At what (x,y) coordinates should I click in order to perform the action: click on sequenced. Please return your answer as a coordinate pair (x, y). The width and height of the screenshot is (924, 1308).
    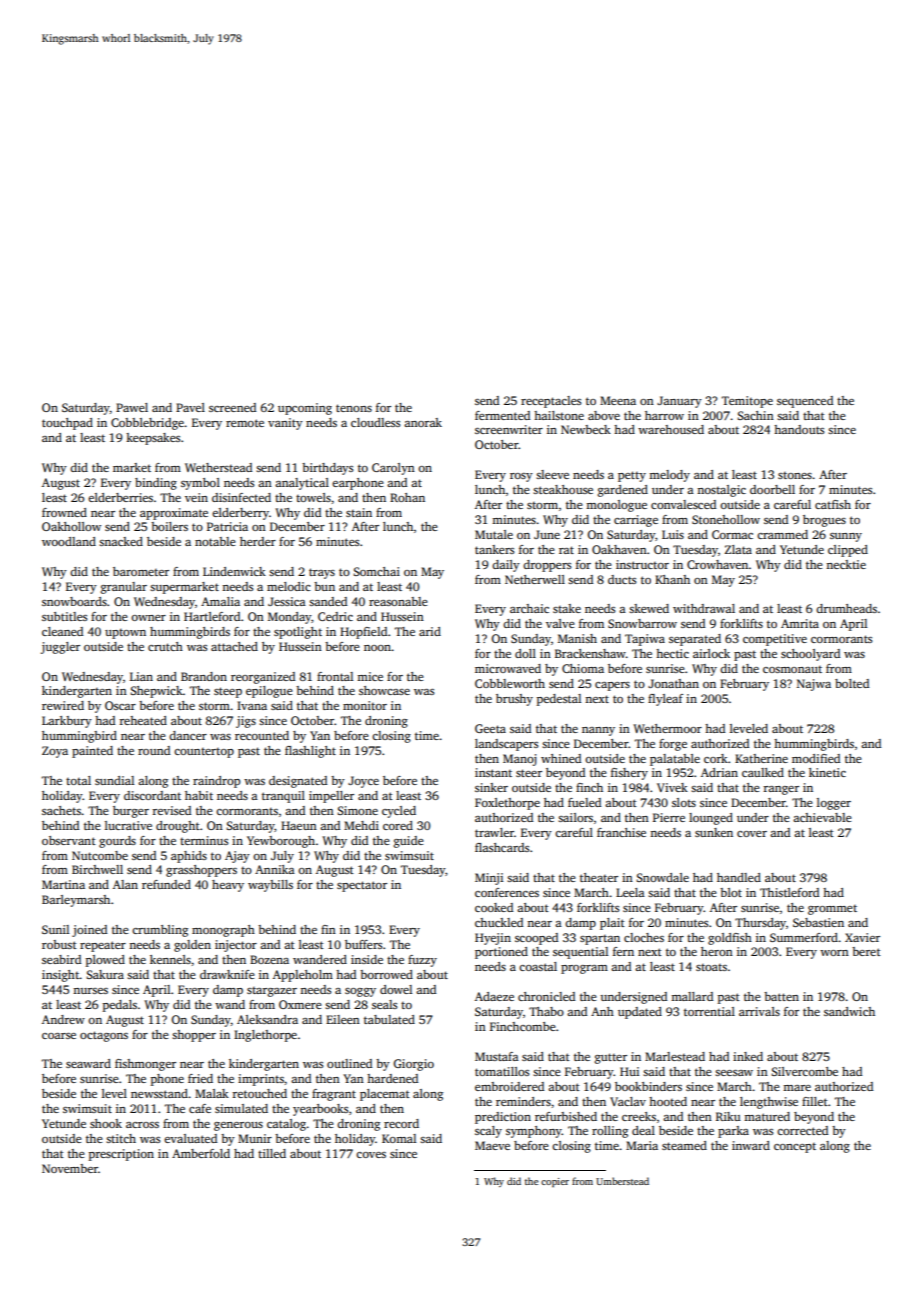
    Looking at the image, I should click on (805, 402).
